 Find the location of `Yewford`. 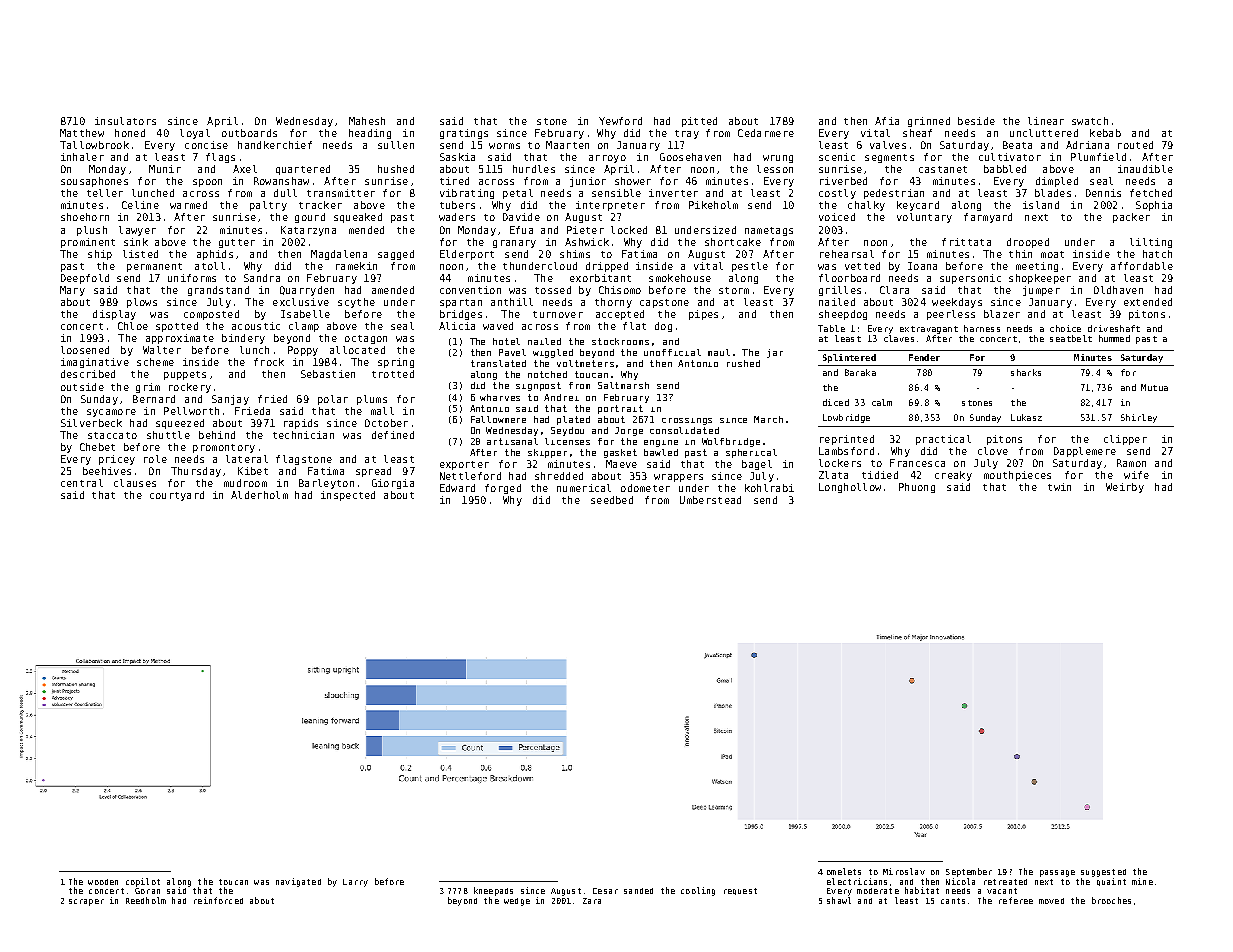

Yewford is located at coordinates (620, 121).
